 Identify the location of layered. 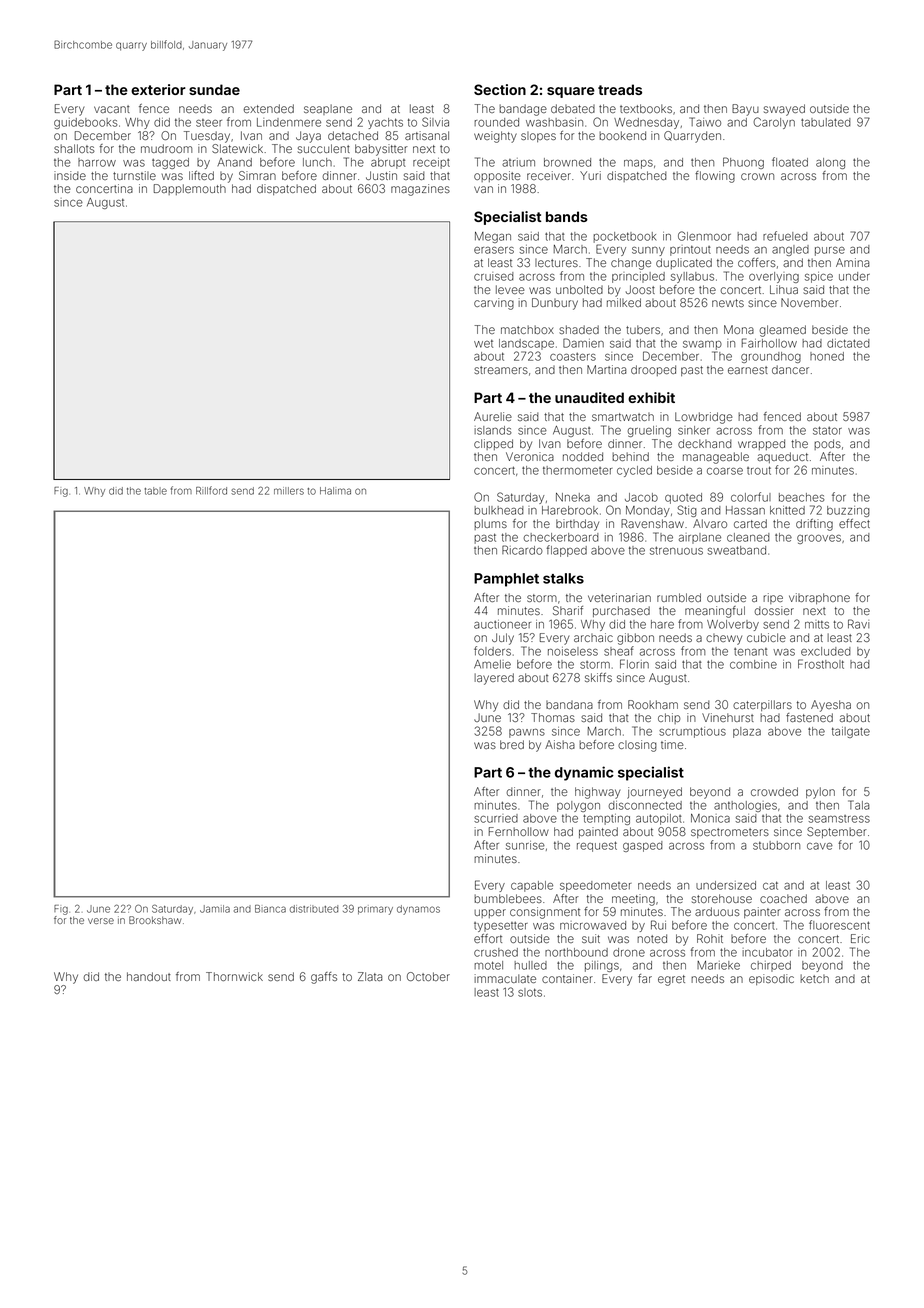
(494, 679).
